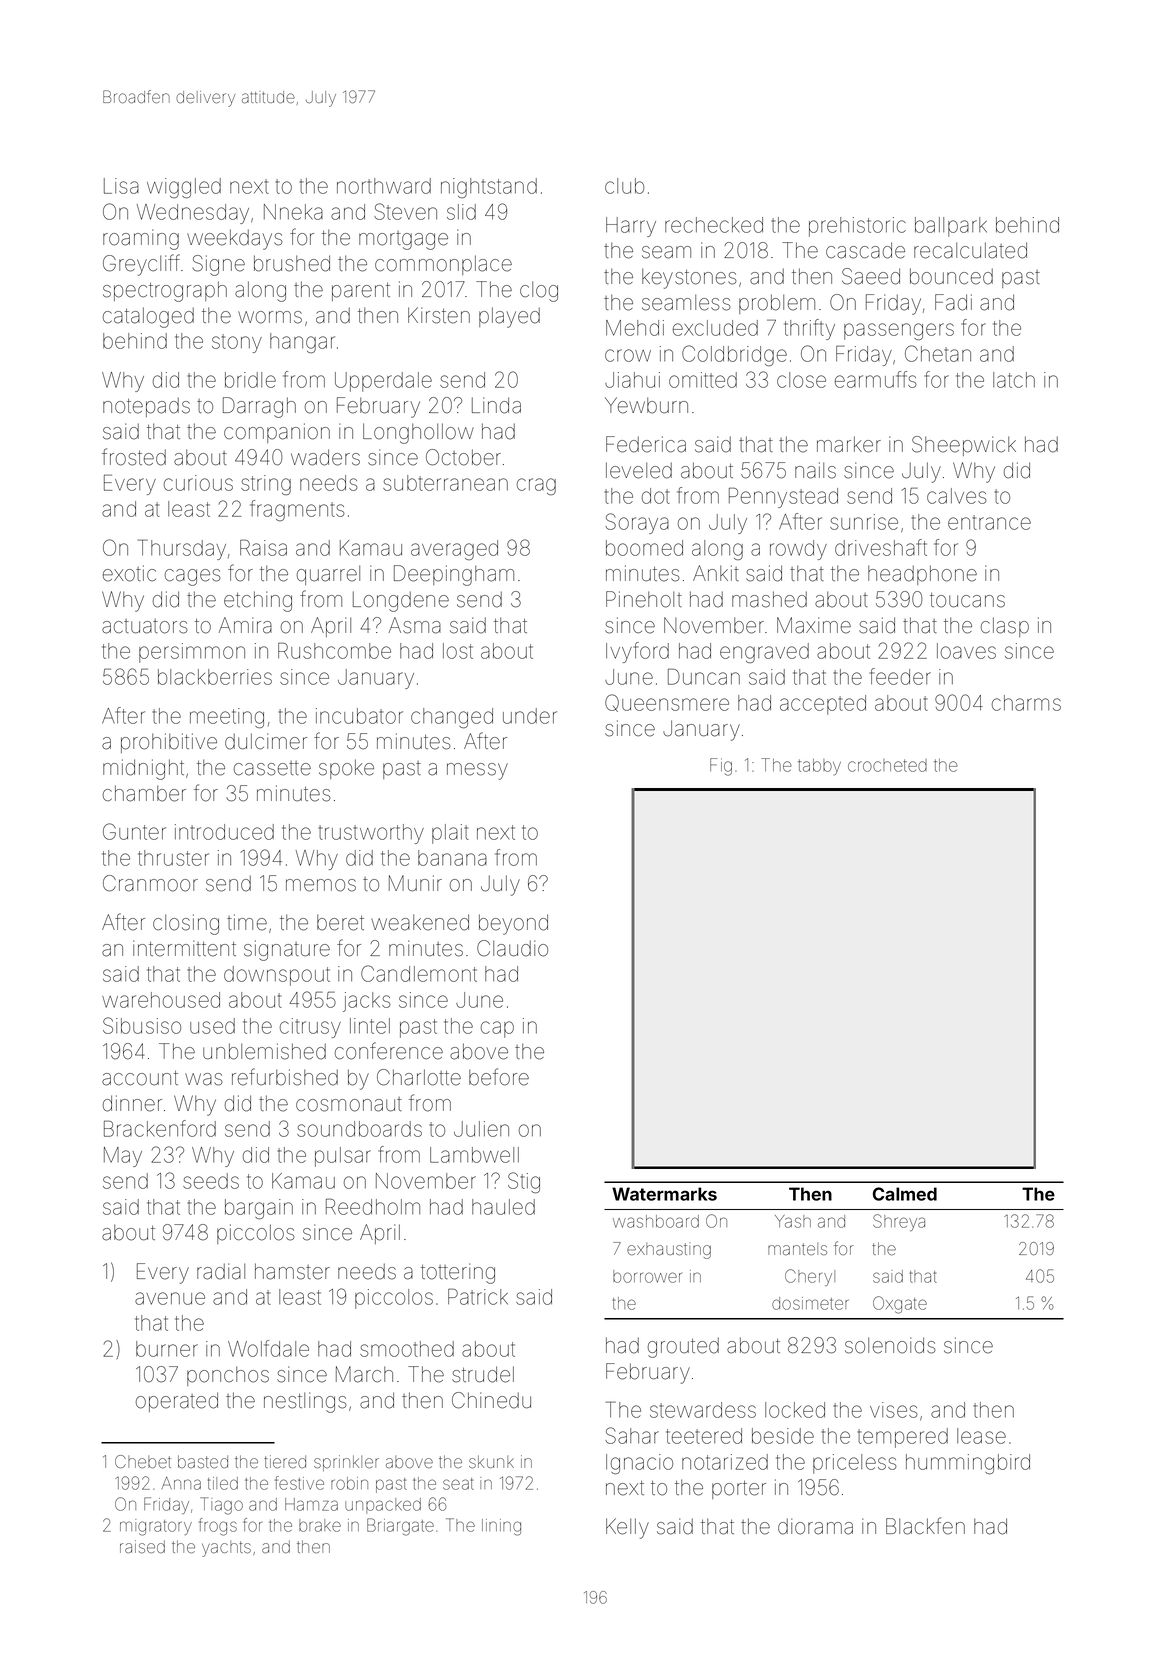 The width and height of the page is (1165, 1654). I want to click on refurbished, so click(285, 1077).
